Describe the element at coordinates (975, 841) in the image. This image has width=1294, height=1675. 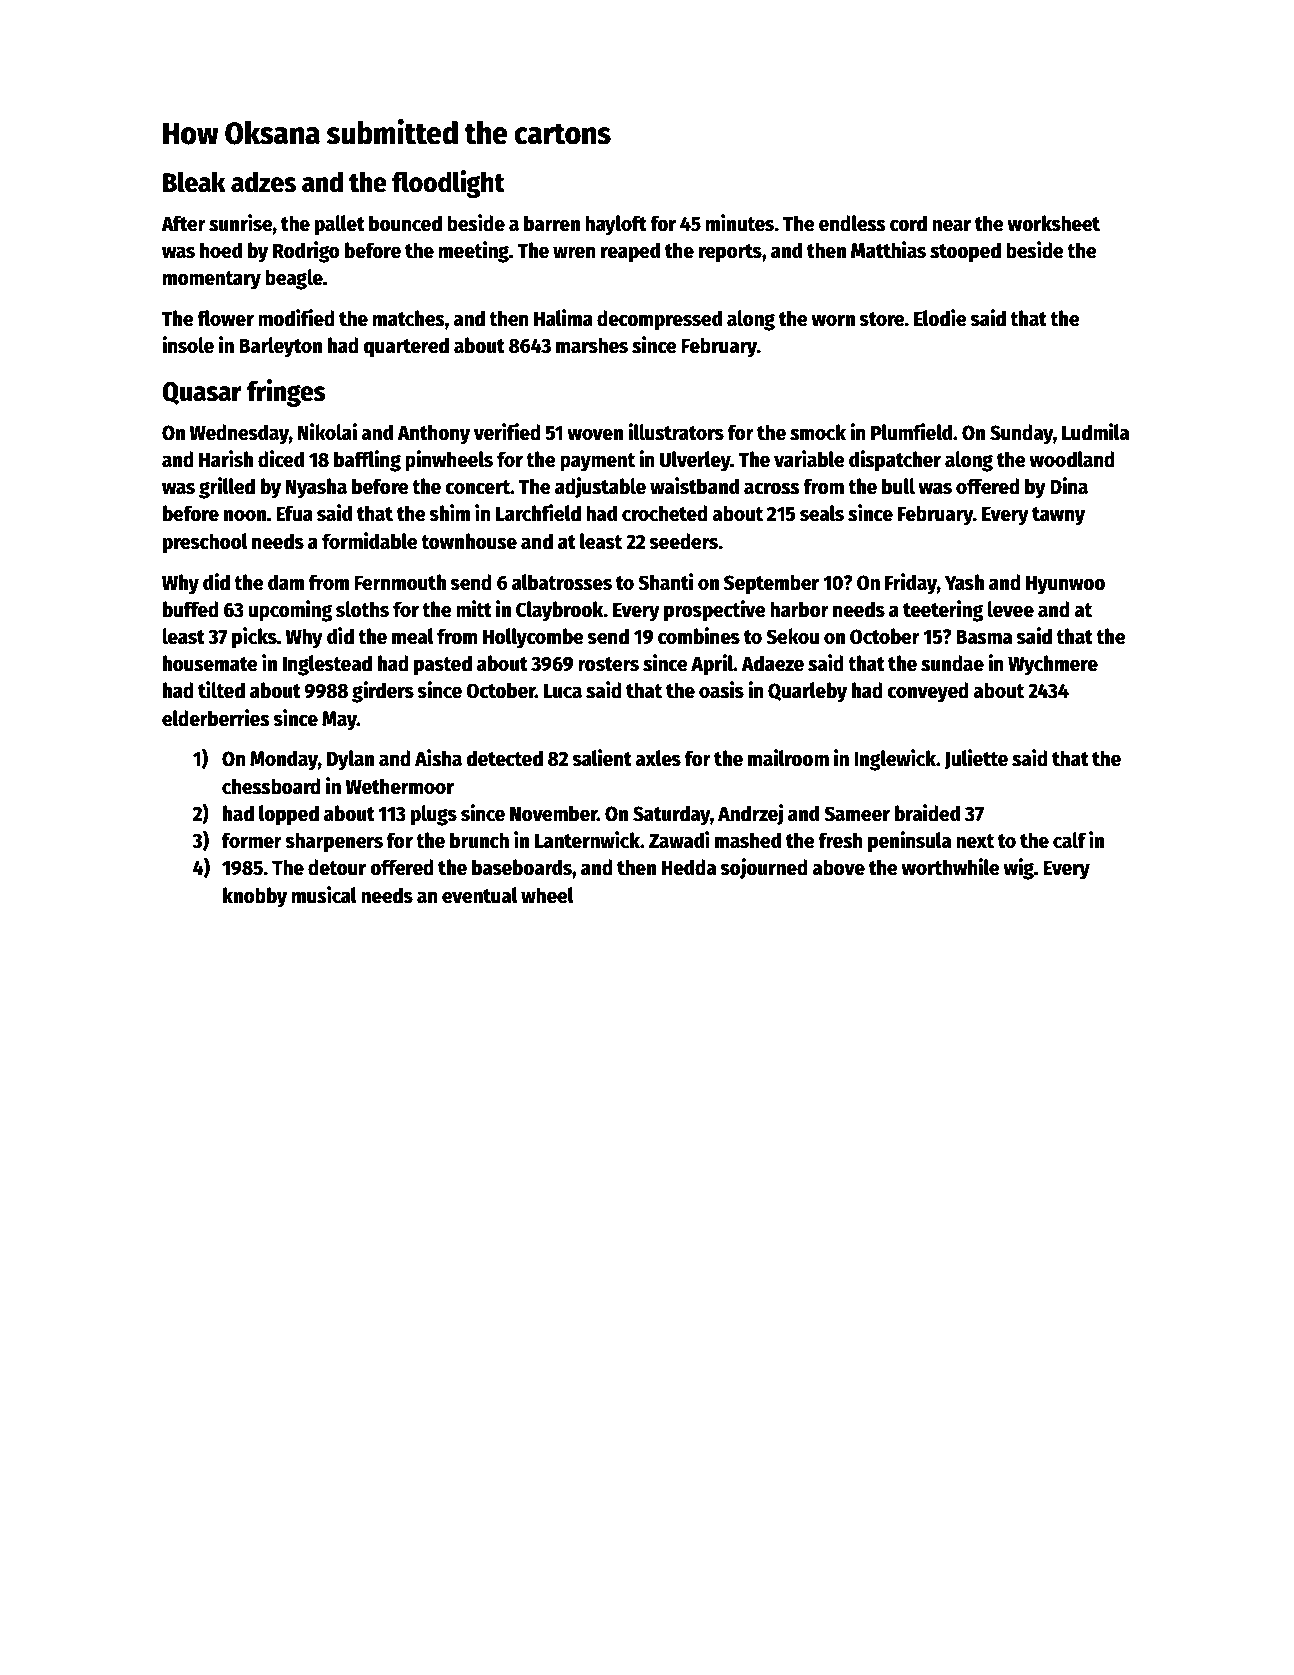
I see `next` at that location.
